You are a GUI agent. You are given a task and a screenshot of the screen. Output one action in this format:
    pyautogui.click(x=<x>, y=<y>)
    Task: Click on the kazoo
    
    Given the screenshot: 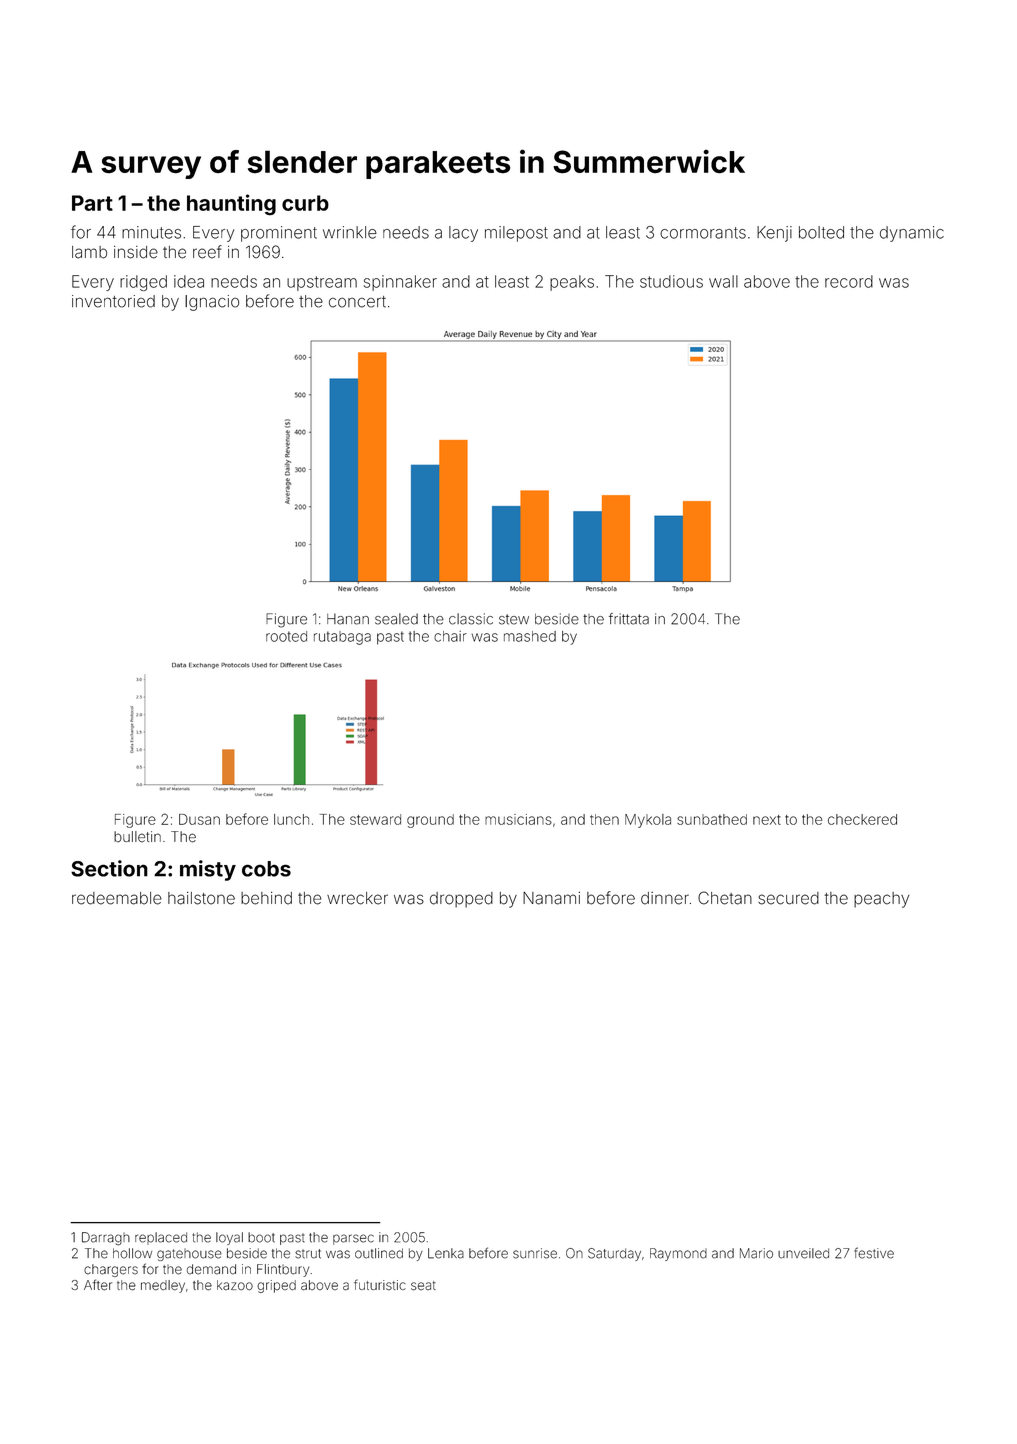 What is the action you would take?
    pyautogui.click(x=235, y=1285)
